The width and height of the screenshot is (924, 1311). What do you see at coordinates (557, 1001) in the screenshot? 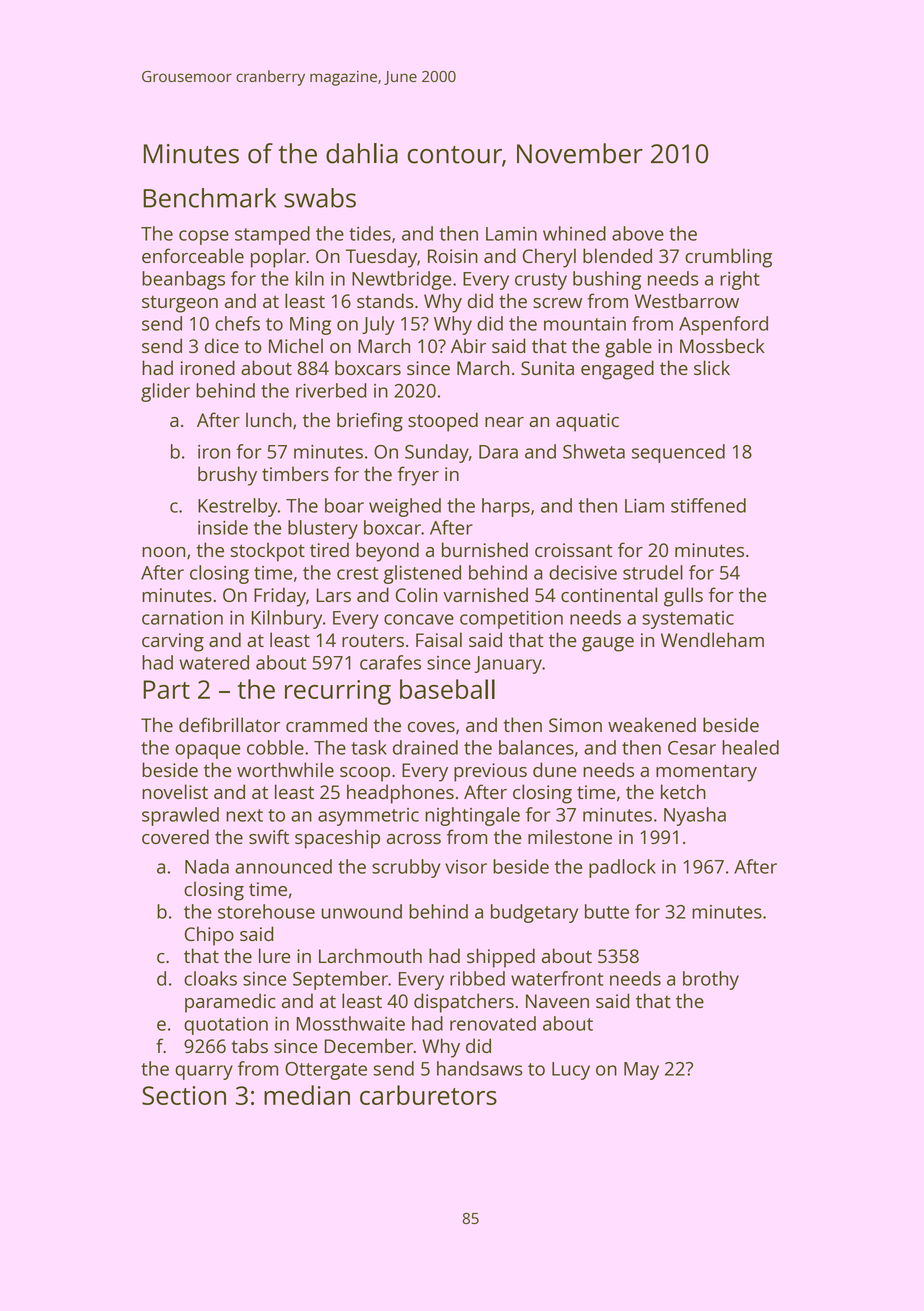
I see `Naveen` at bounding box center [557, 1001].
